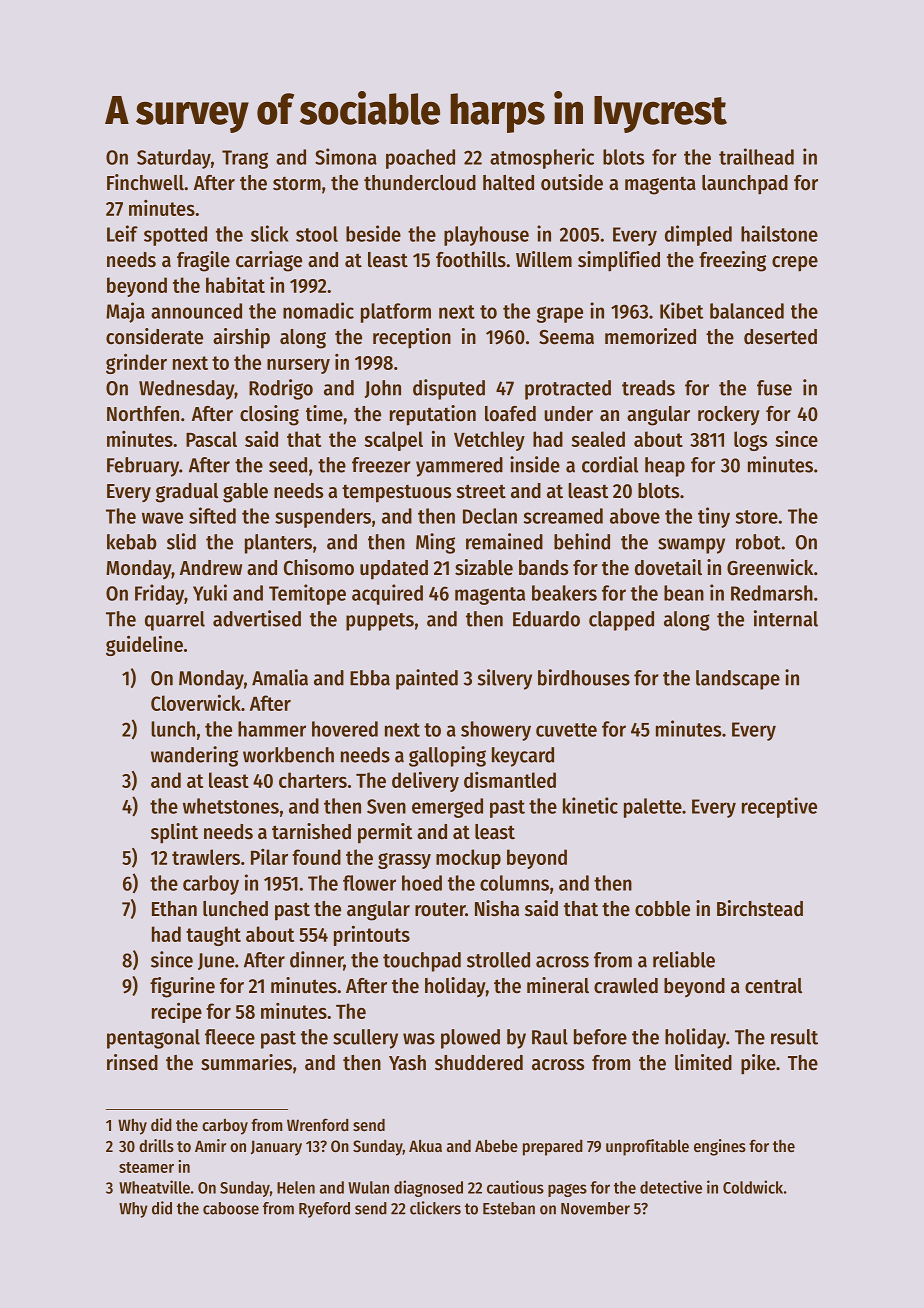 The width and height of the screenshot is (924, 1308). Describe the element at coordinates (795, 264) in the screenshot. I see `crepe` at that location.
